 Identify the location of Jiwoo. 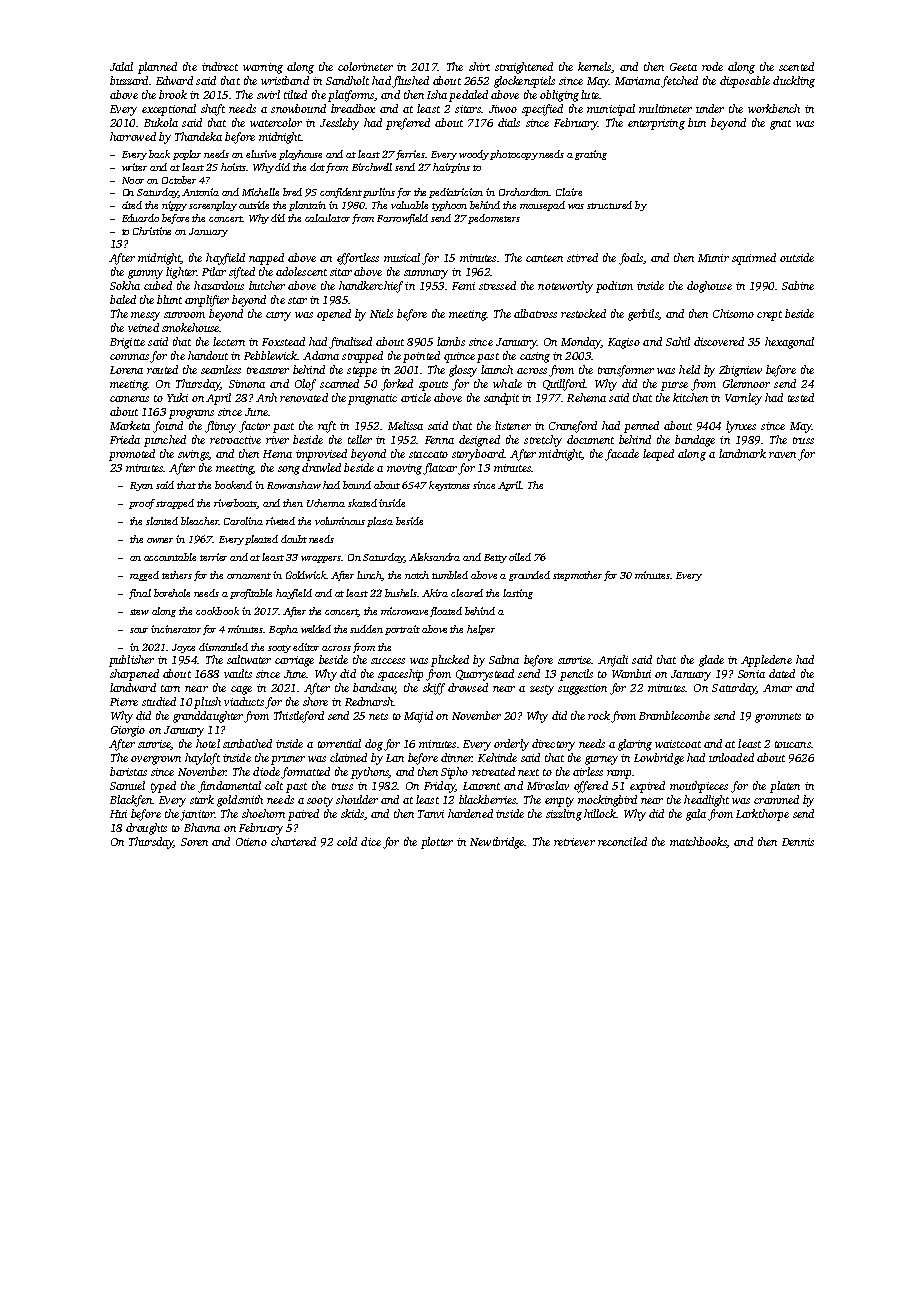
(503, 109).
